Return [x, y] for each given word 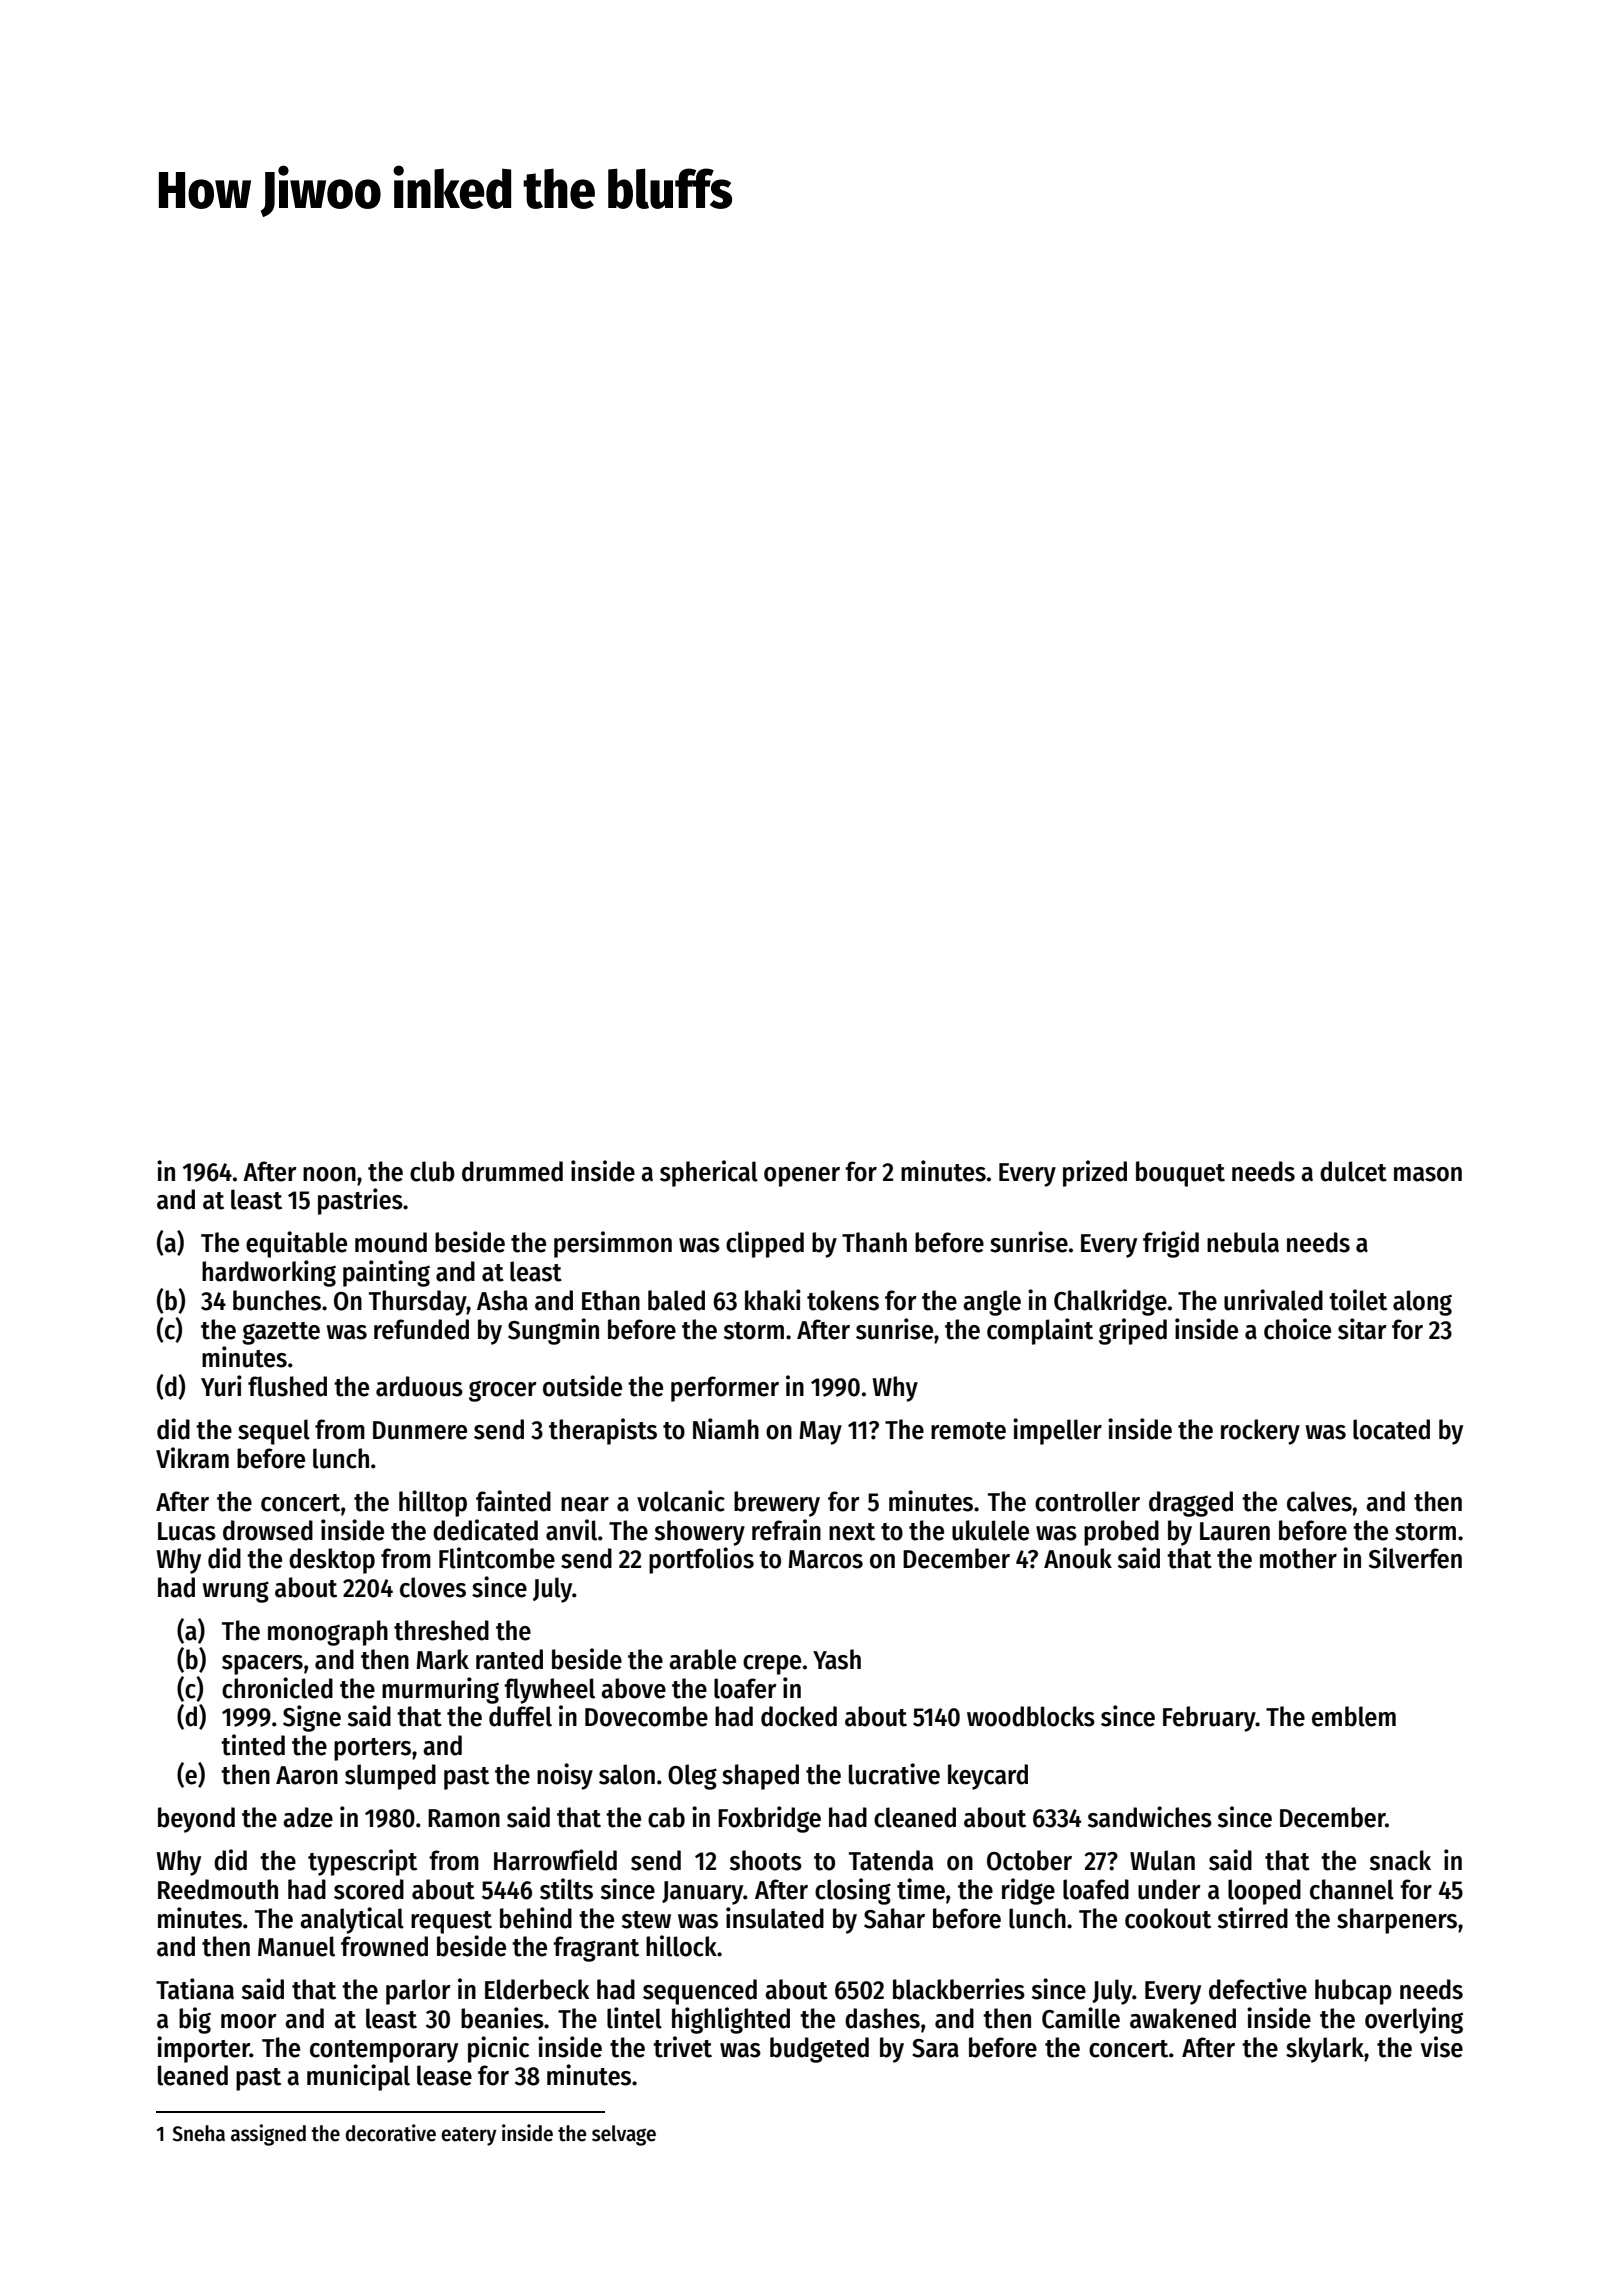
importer [203, 2049]
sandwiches [1150, 1817]
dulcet [1353, 1171]
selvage [624, 2135]
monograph [328, 1633]
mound [391, 1242]
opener [802, 1177]
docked [799, 1716]
